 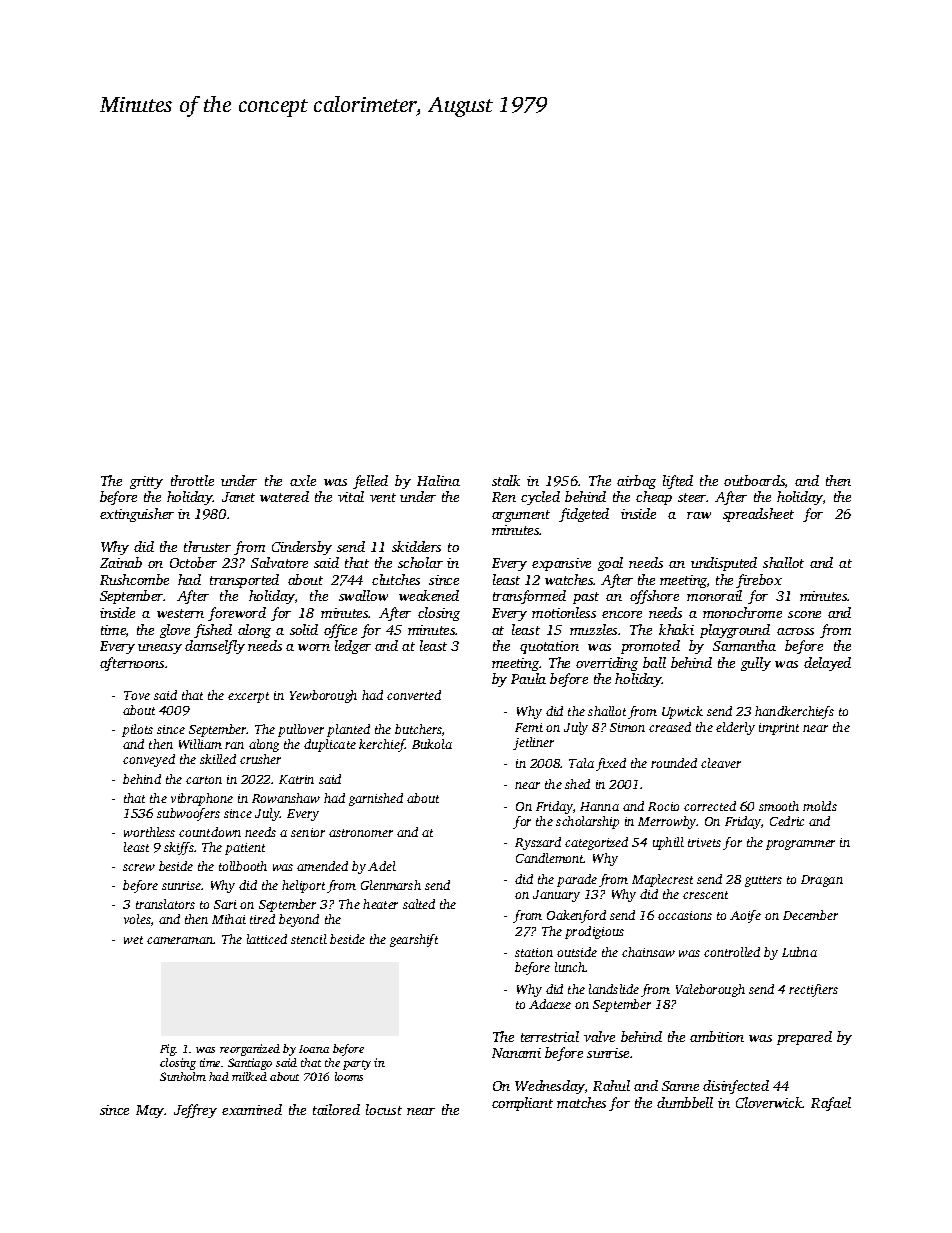 What do you see at coordinates (538, 843) in the screenshot?
I see `Ryszard` at bounding box center [538, 843].
